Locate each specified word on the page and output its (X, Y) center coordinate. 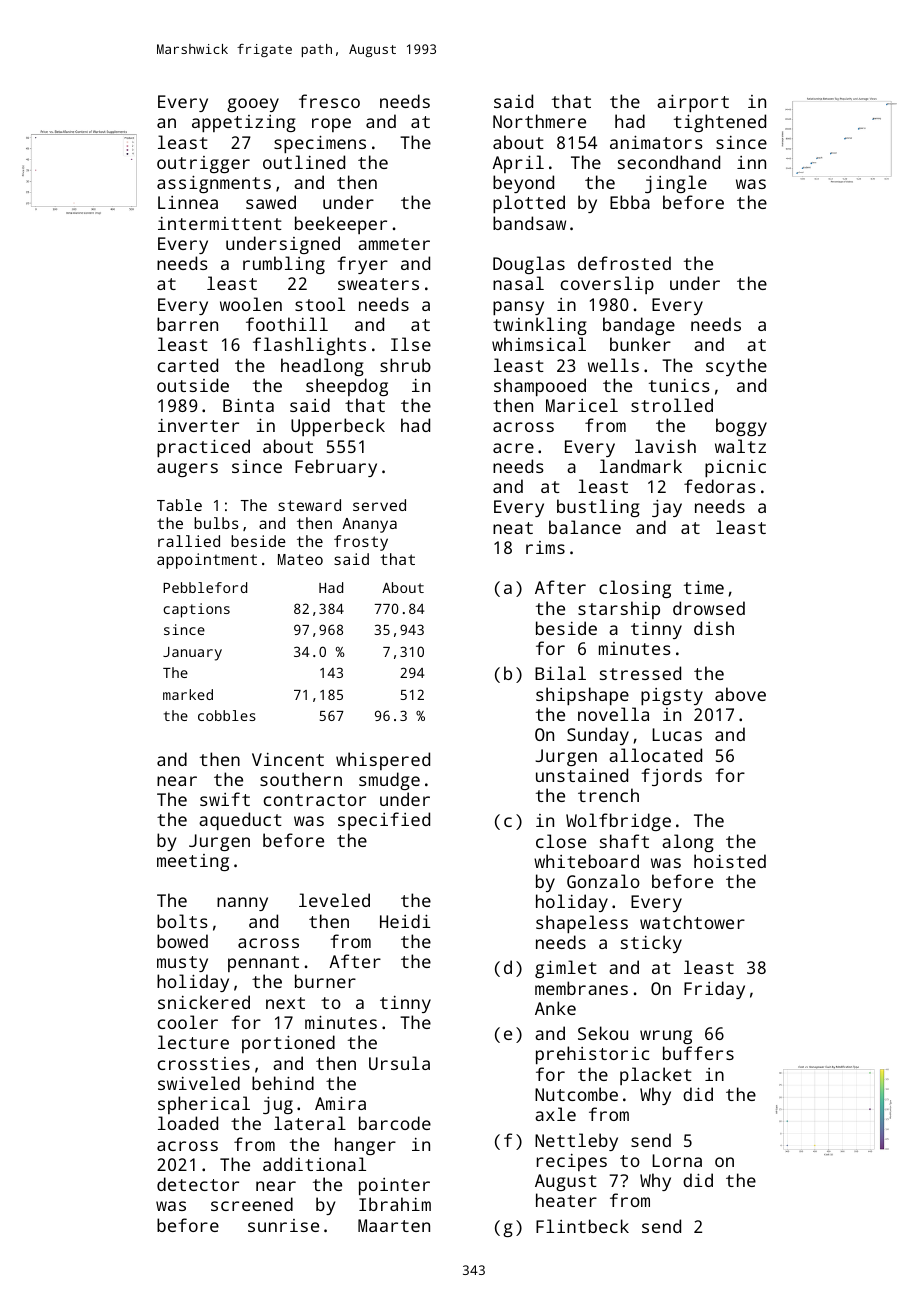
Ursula (399, 1063)
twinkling (540, 326)
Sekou (603, 1033)
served (379, 505)
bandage (639, 326)
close (561, 841)
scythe (736, 367)
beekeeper (341, 225)
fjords (671, 777)
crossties (204, 1063)
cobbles (227, 715)
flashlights (309, 346)
